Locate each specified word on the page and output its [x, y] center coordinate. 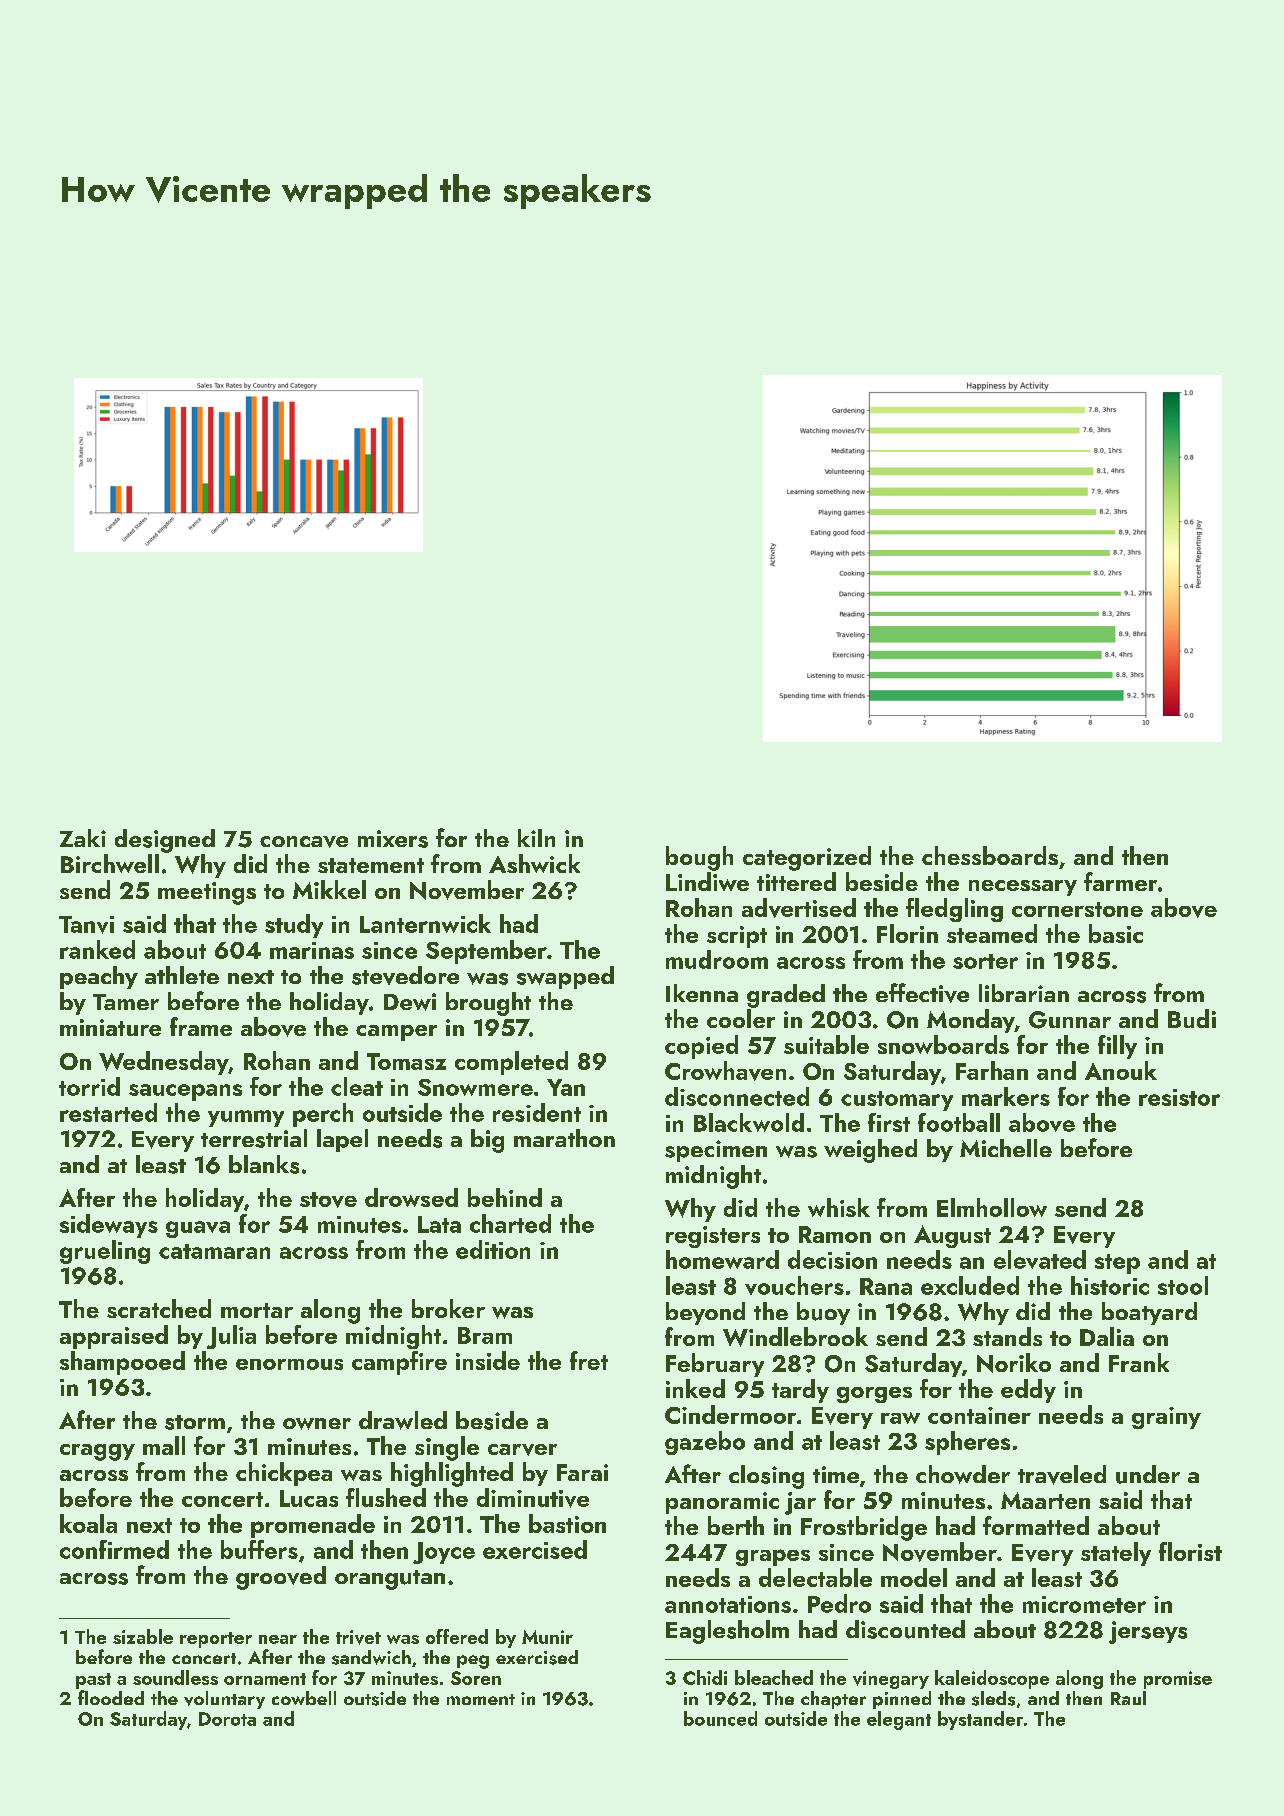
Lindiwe [707, 881]
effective [922, 993]
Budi [1192, 1018]
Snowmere [475, 1087]
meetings [207, 893]
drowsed [411, 1197]
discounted [905, 1629]
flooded [111, 1697]
